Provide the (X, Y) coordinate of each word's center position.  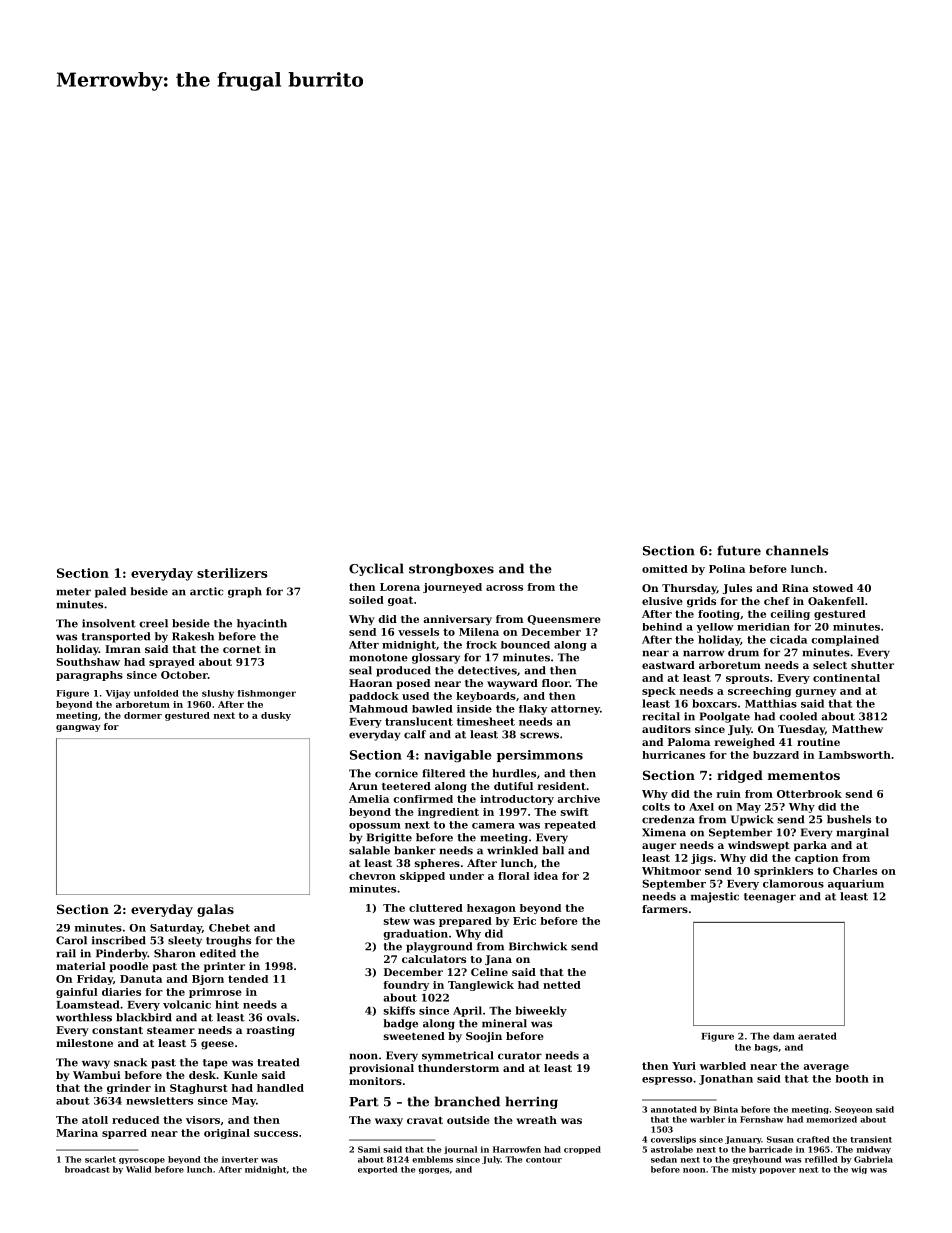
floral (514, 876)
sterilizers (232, 573)
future (739, 550)
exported (378, 1170)
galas (215, 910)
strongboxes (451, 569)
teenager (770, 898)
